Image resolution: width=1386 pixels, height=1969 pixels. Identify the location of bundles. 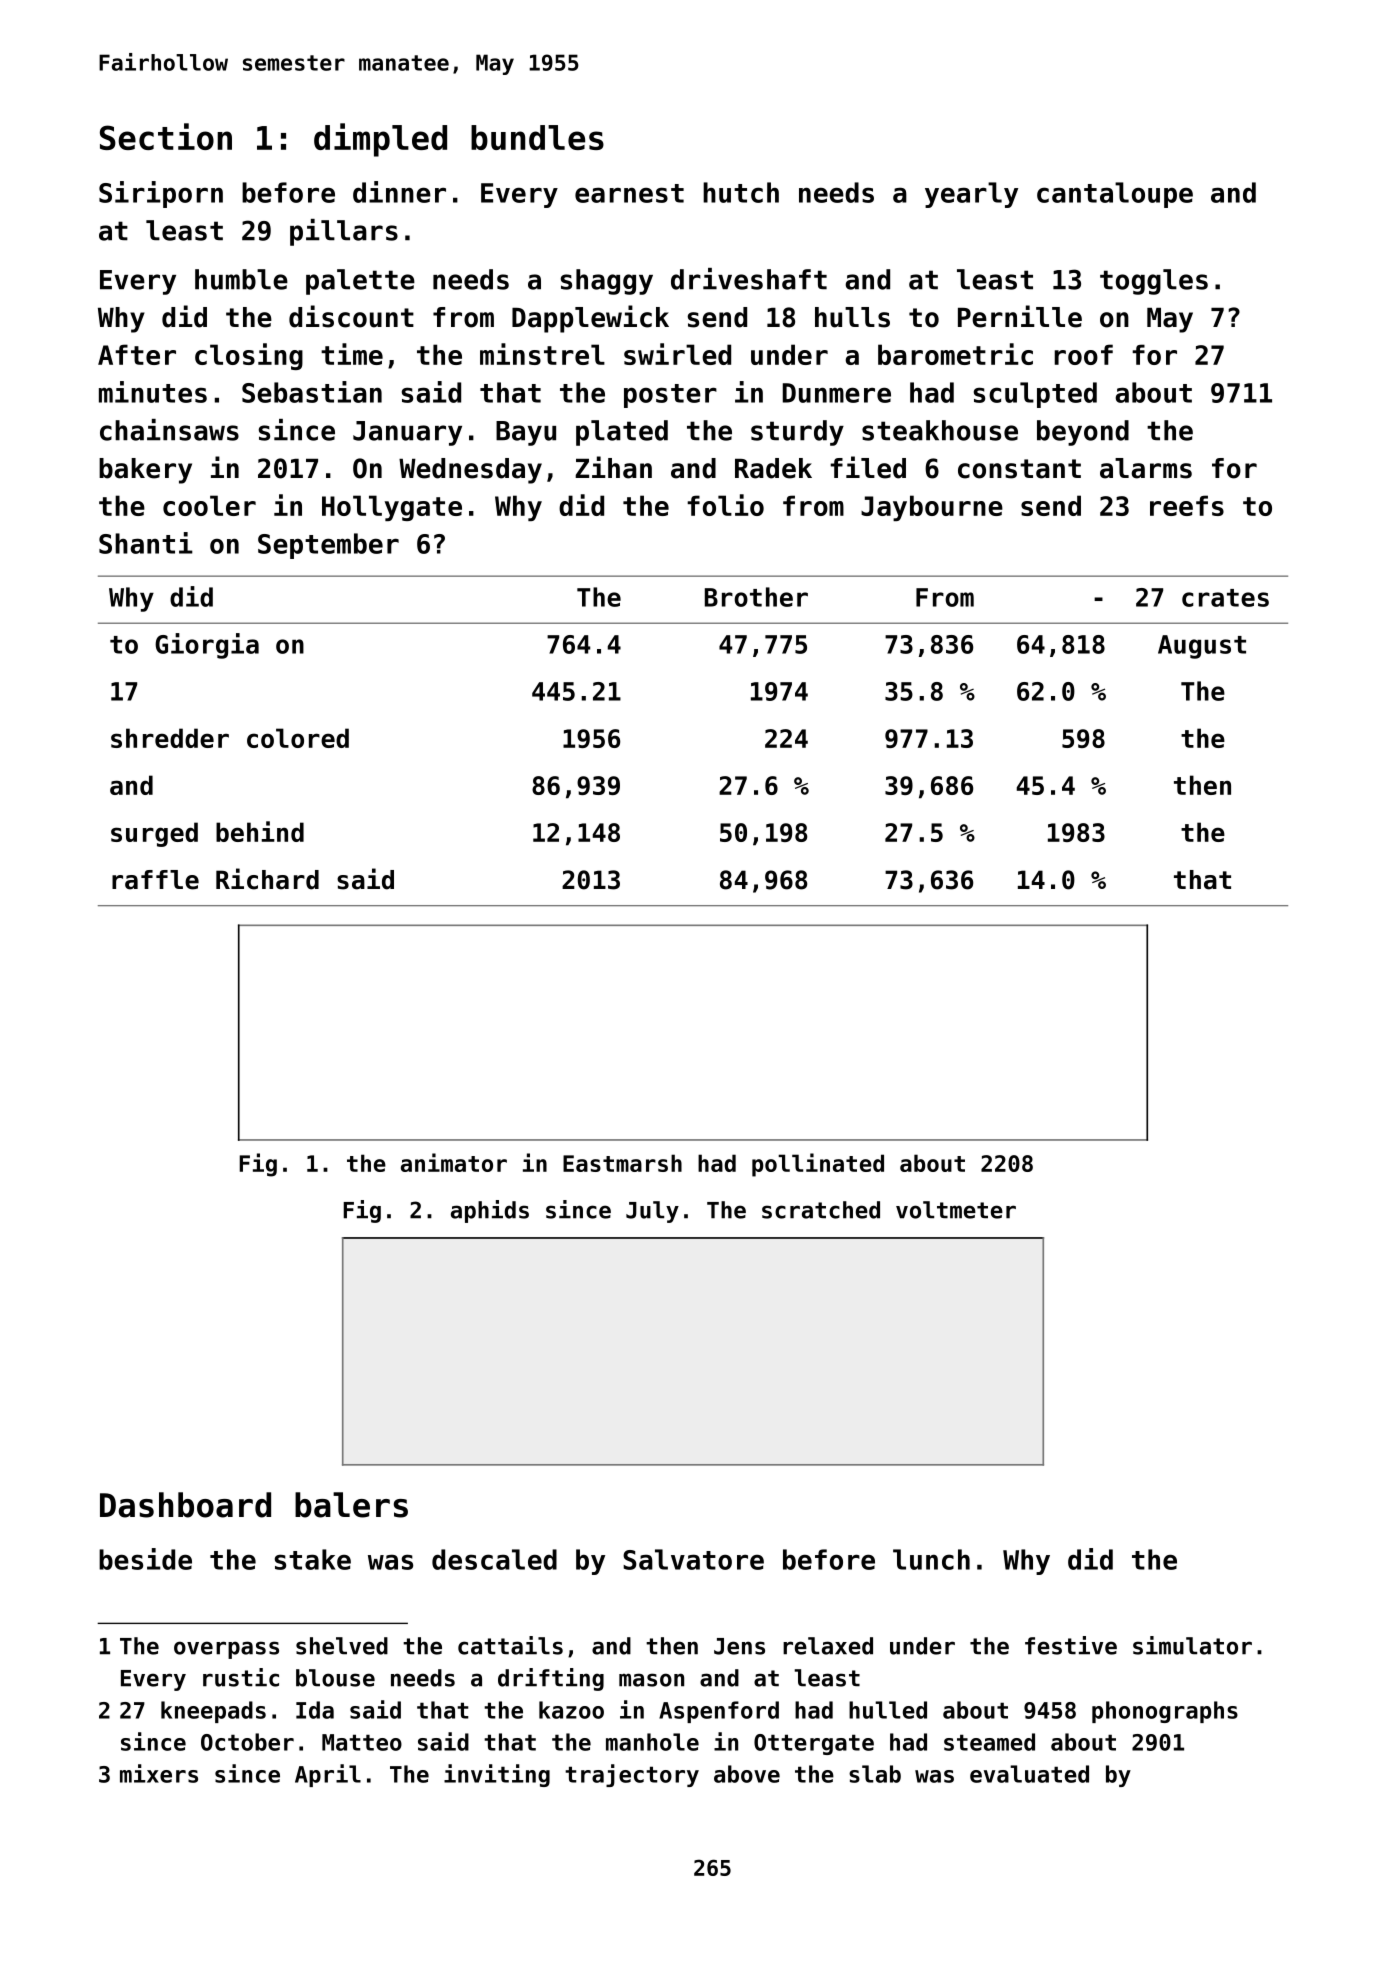
(537, 137).
